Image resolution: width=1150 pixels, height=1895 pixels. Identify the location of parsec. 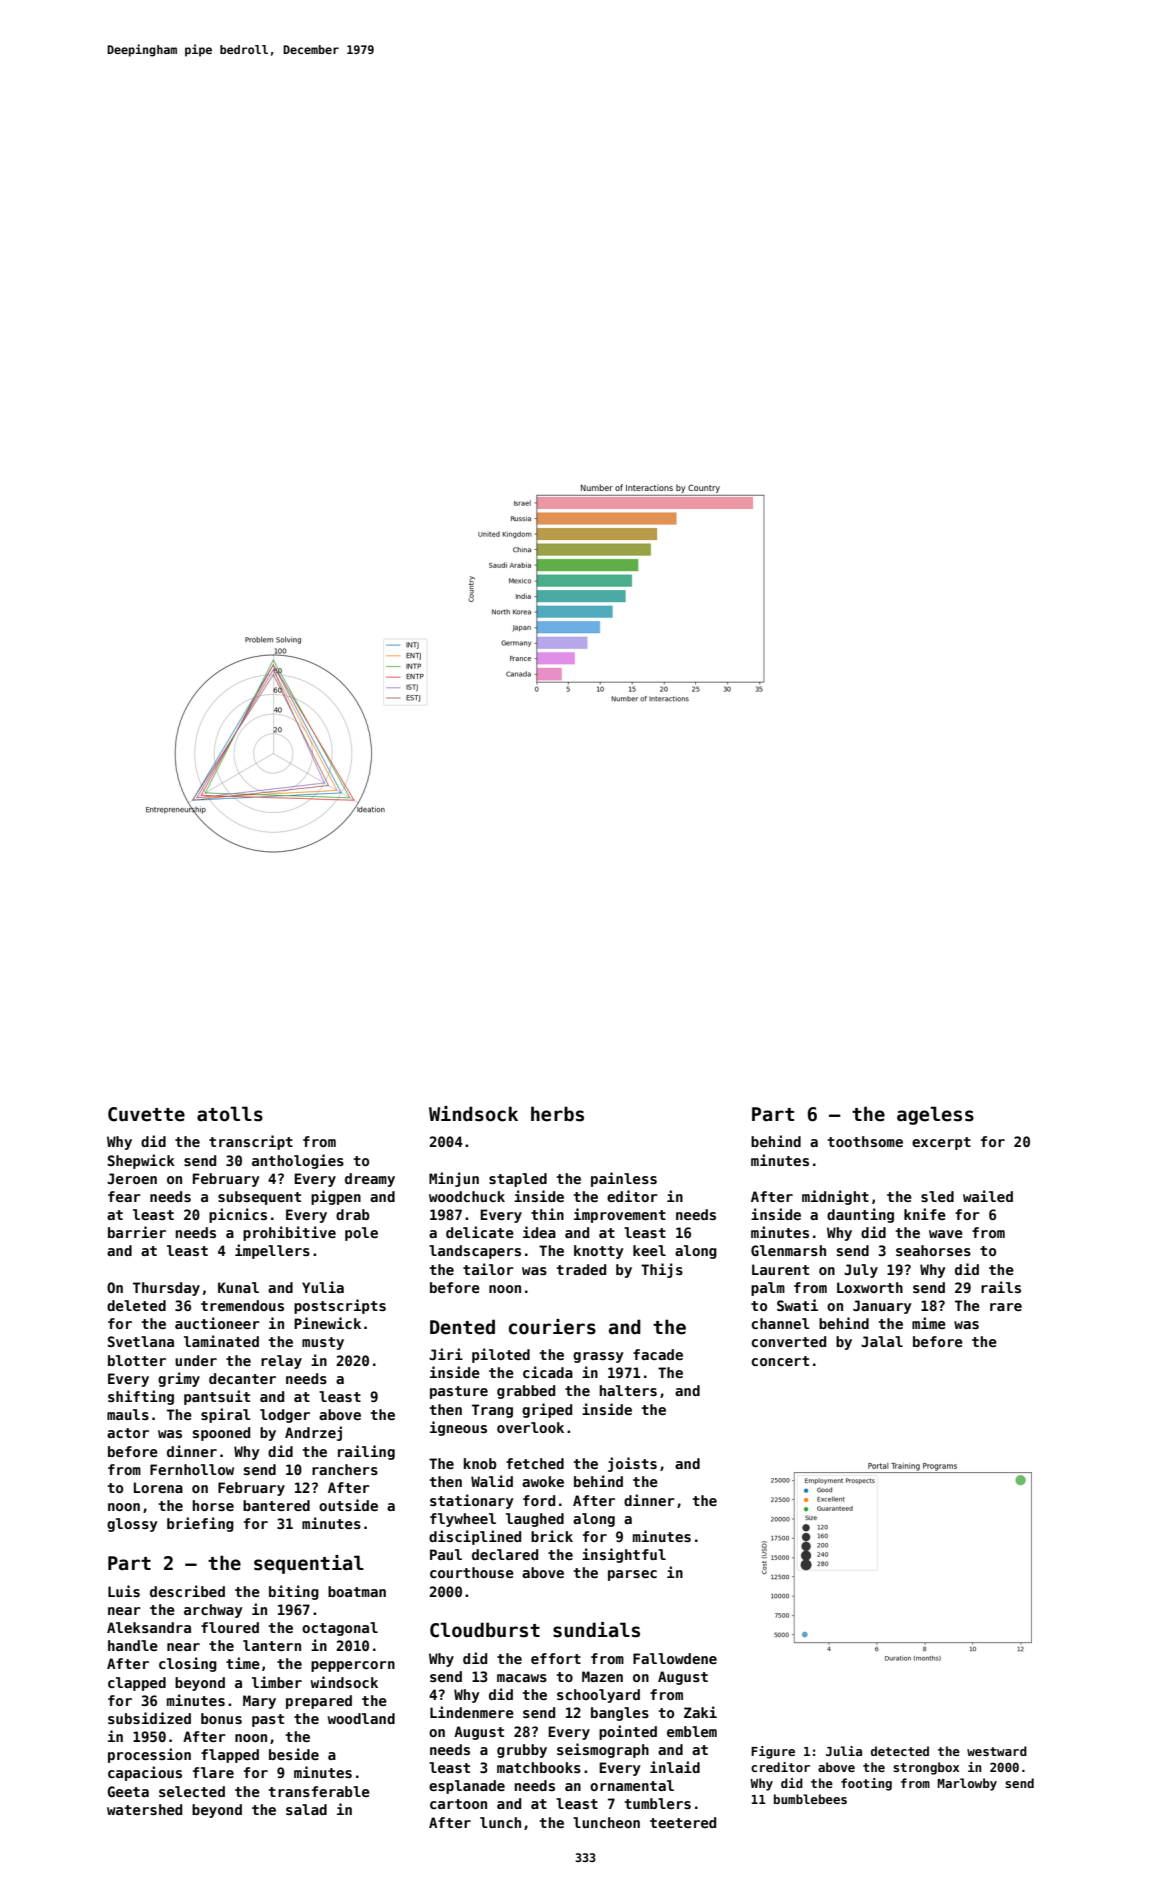
(632, 1575).
